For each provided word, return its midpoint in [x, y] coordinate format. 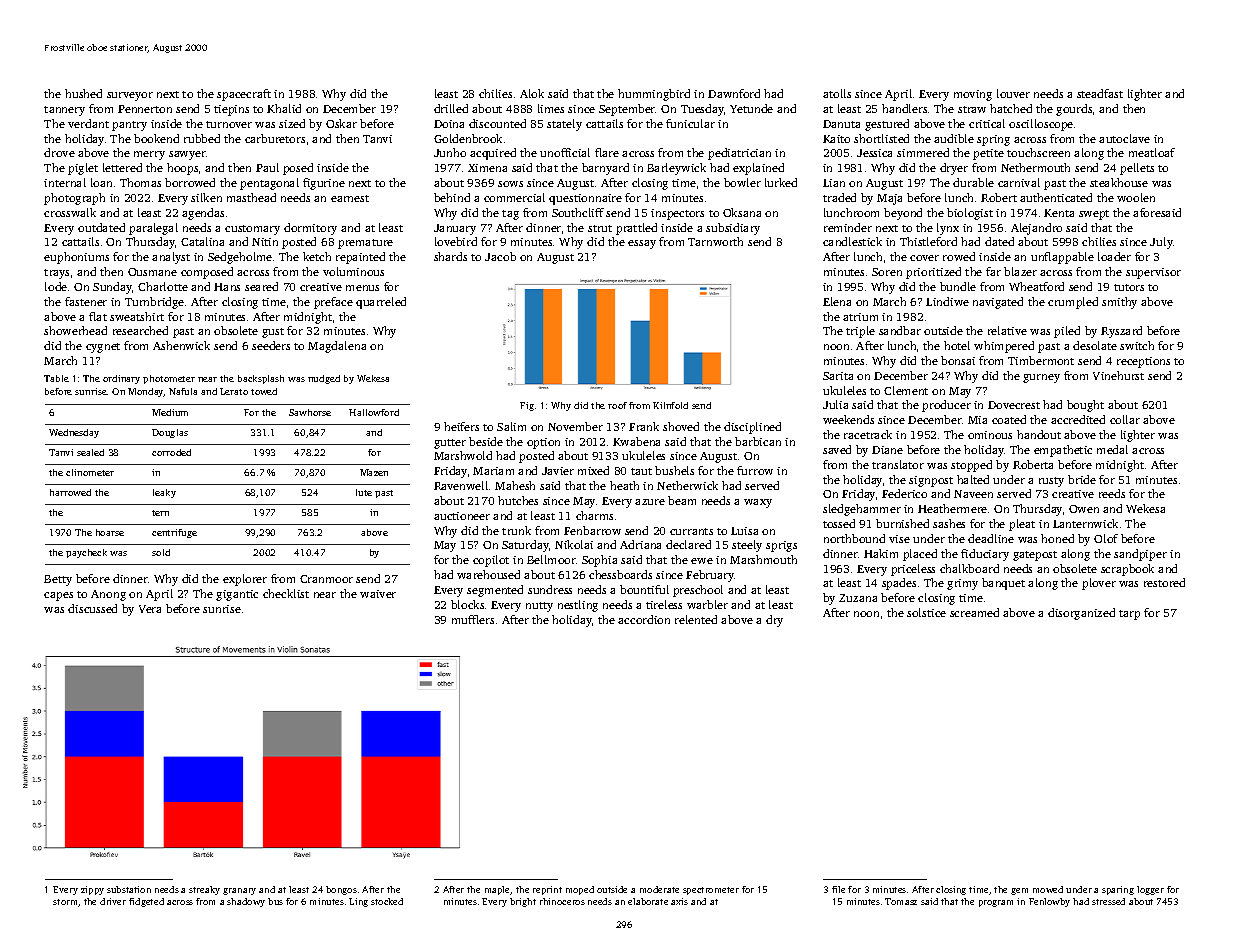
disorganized [1081, 614]
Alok [532, 93]
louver [1013, 93]
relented [696, 619]
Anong [108, 595]
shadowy [246, 902]
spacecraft [244, 95]
